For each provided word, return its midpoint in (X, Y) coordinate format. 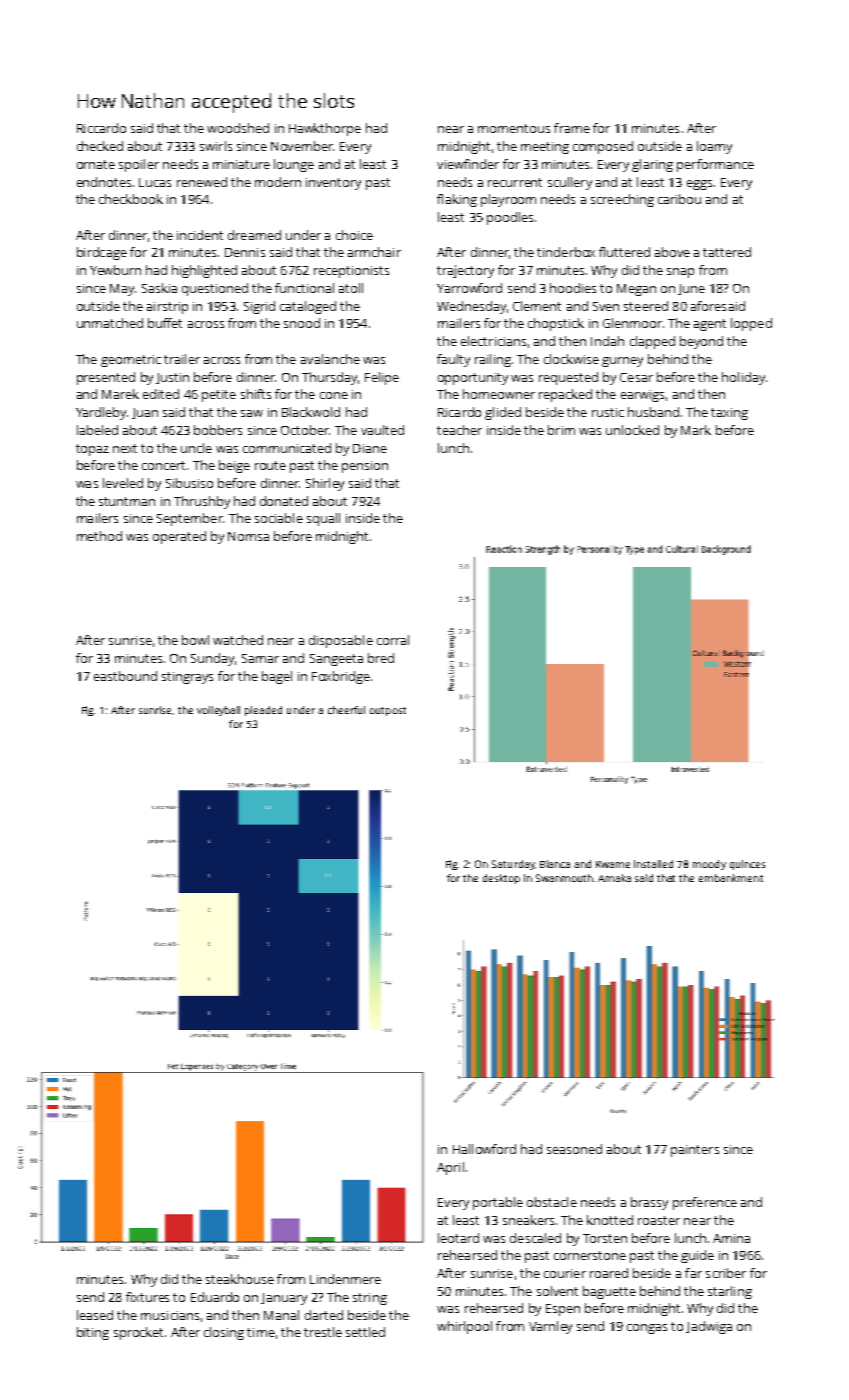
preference (705, 1203)
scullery (570, 183)
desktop (501, 879)
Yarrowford (469, 288)
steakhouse (240, 1279)
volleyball (218, 711)
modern (278, 182)
